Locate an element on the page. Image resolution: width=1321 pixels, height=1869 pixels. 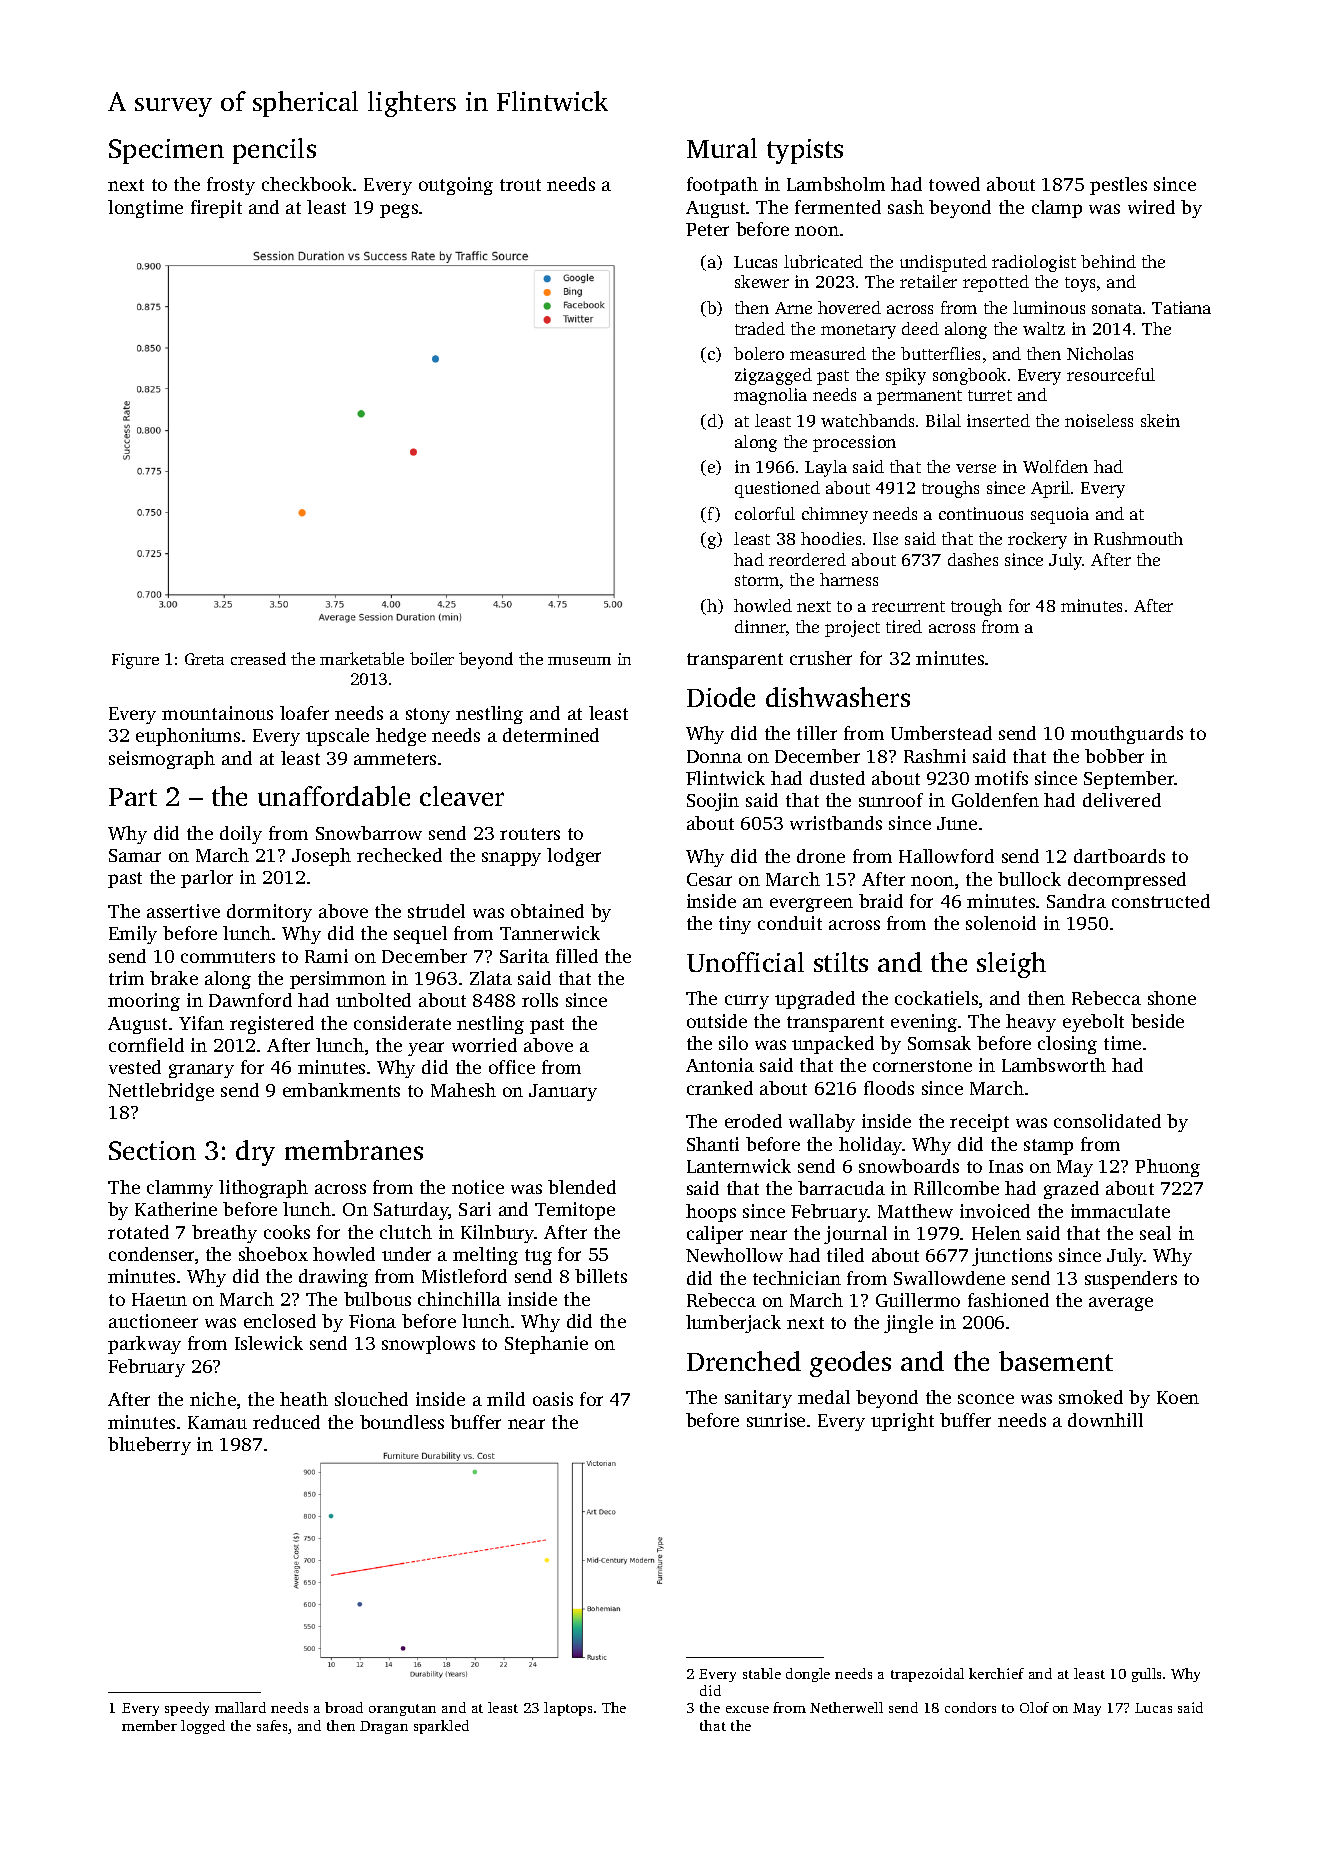
laptops is located at coordinates (568, 1709).
